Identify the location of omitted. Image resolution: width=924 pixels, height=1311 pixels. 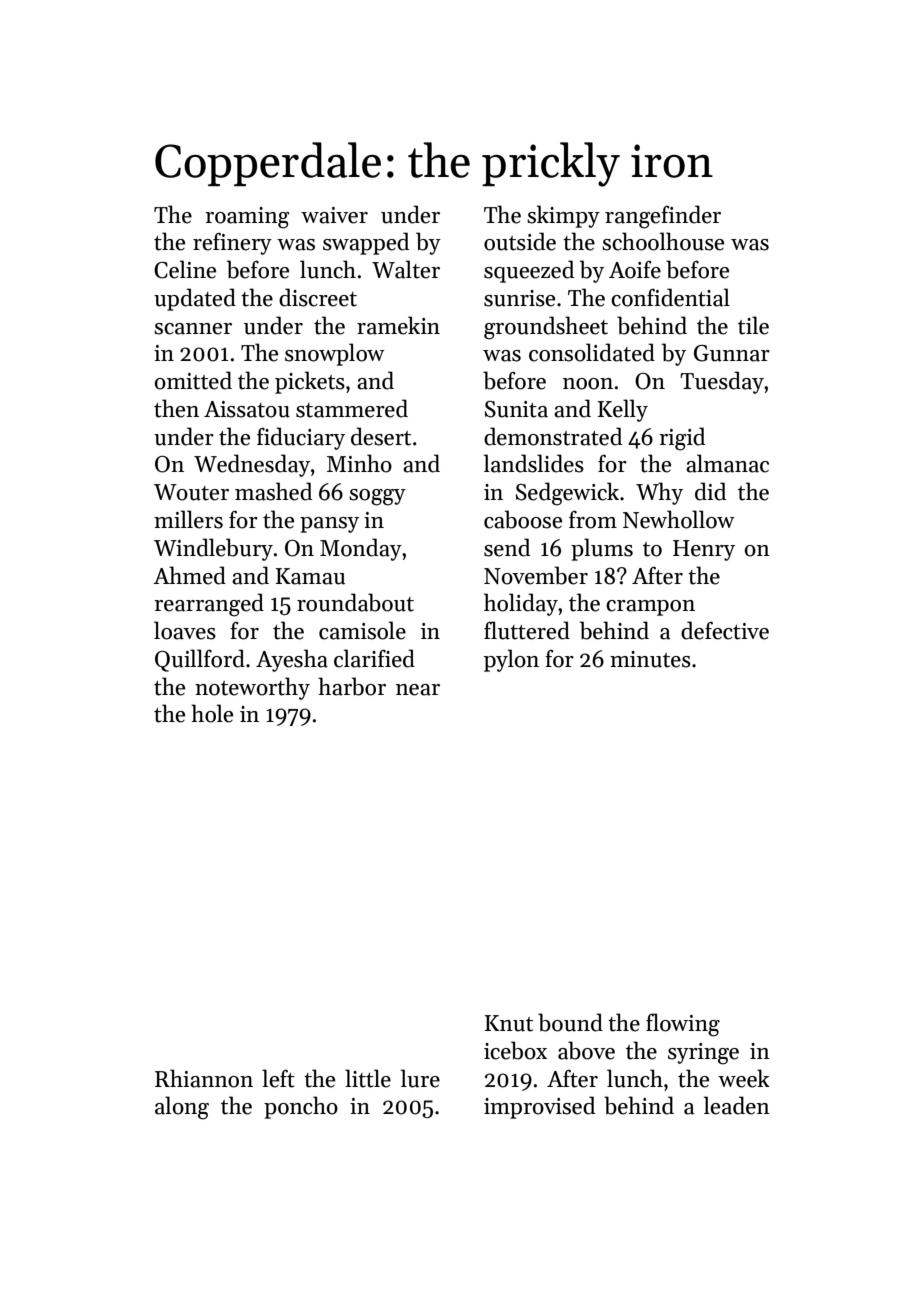
(193, 380).
